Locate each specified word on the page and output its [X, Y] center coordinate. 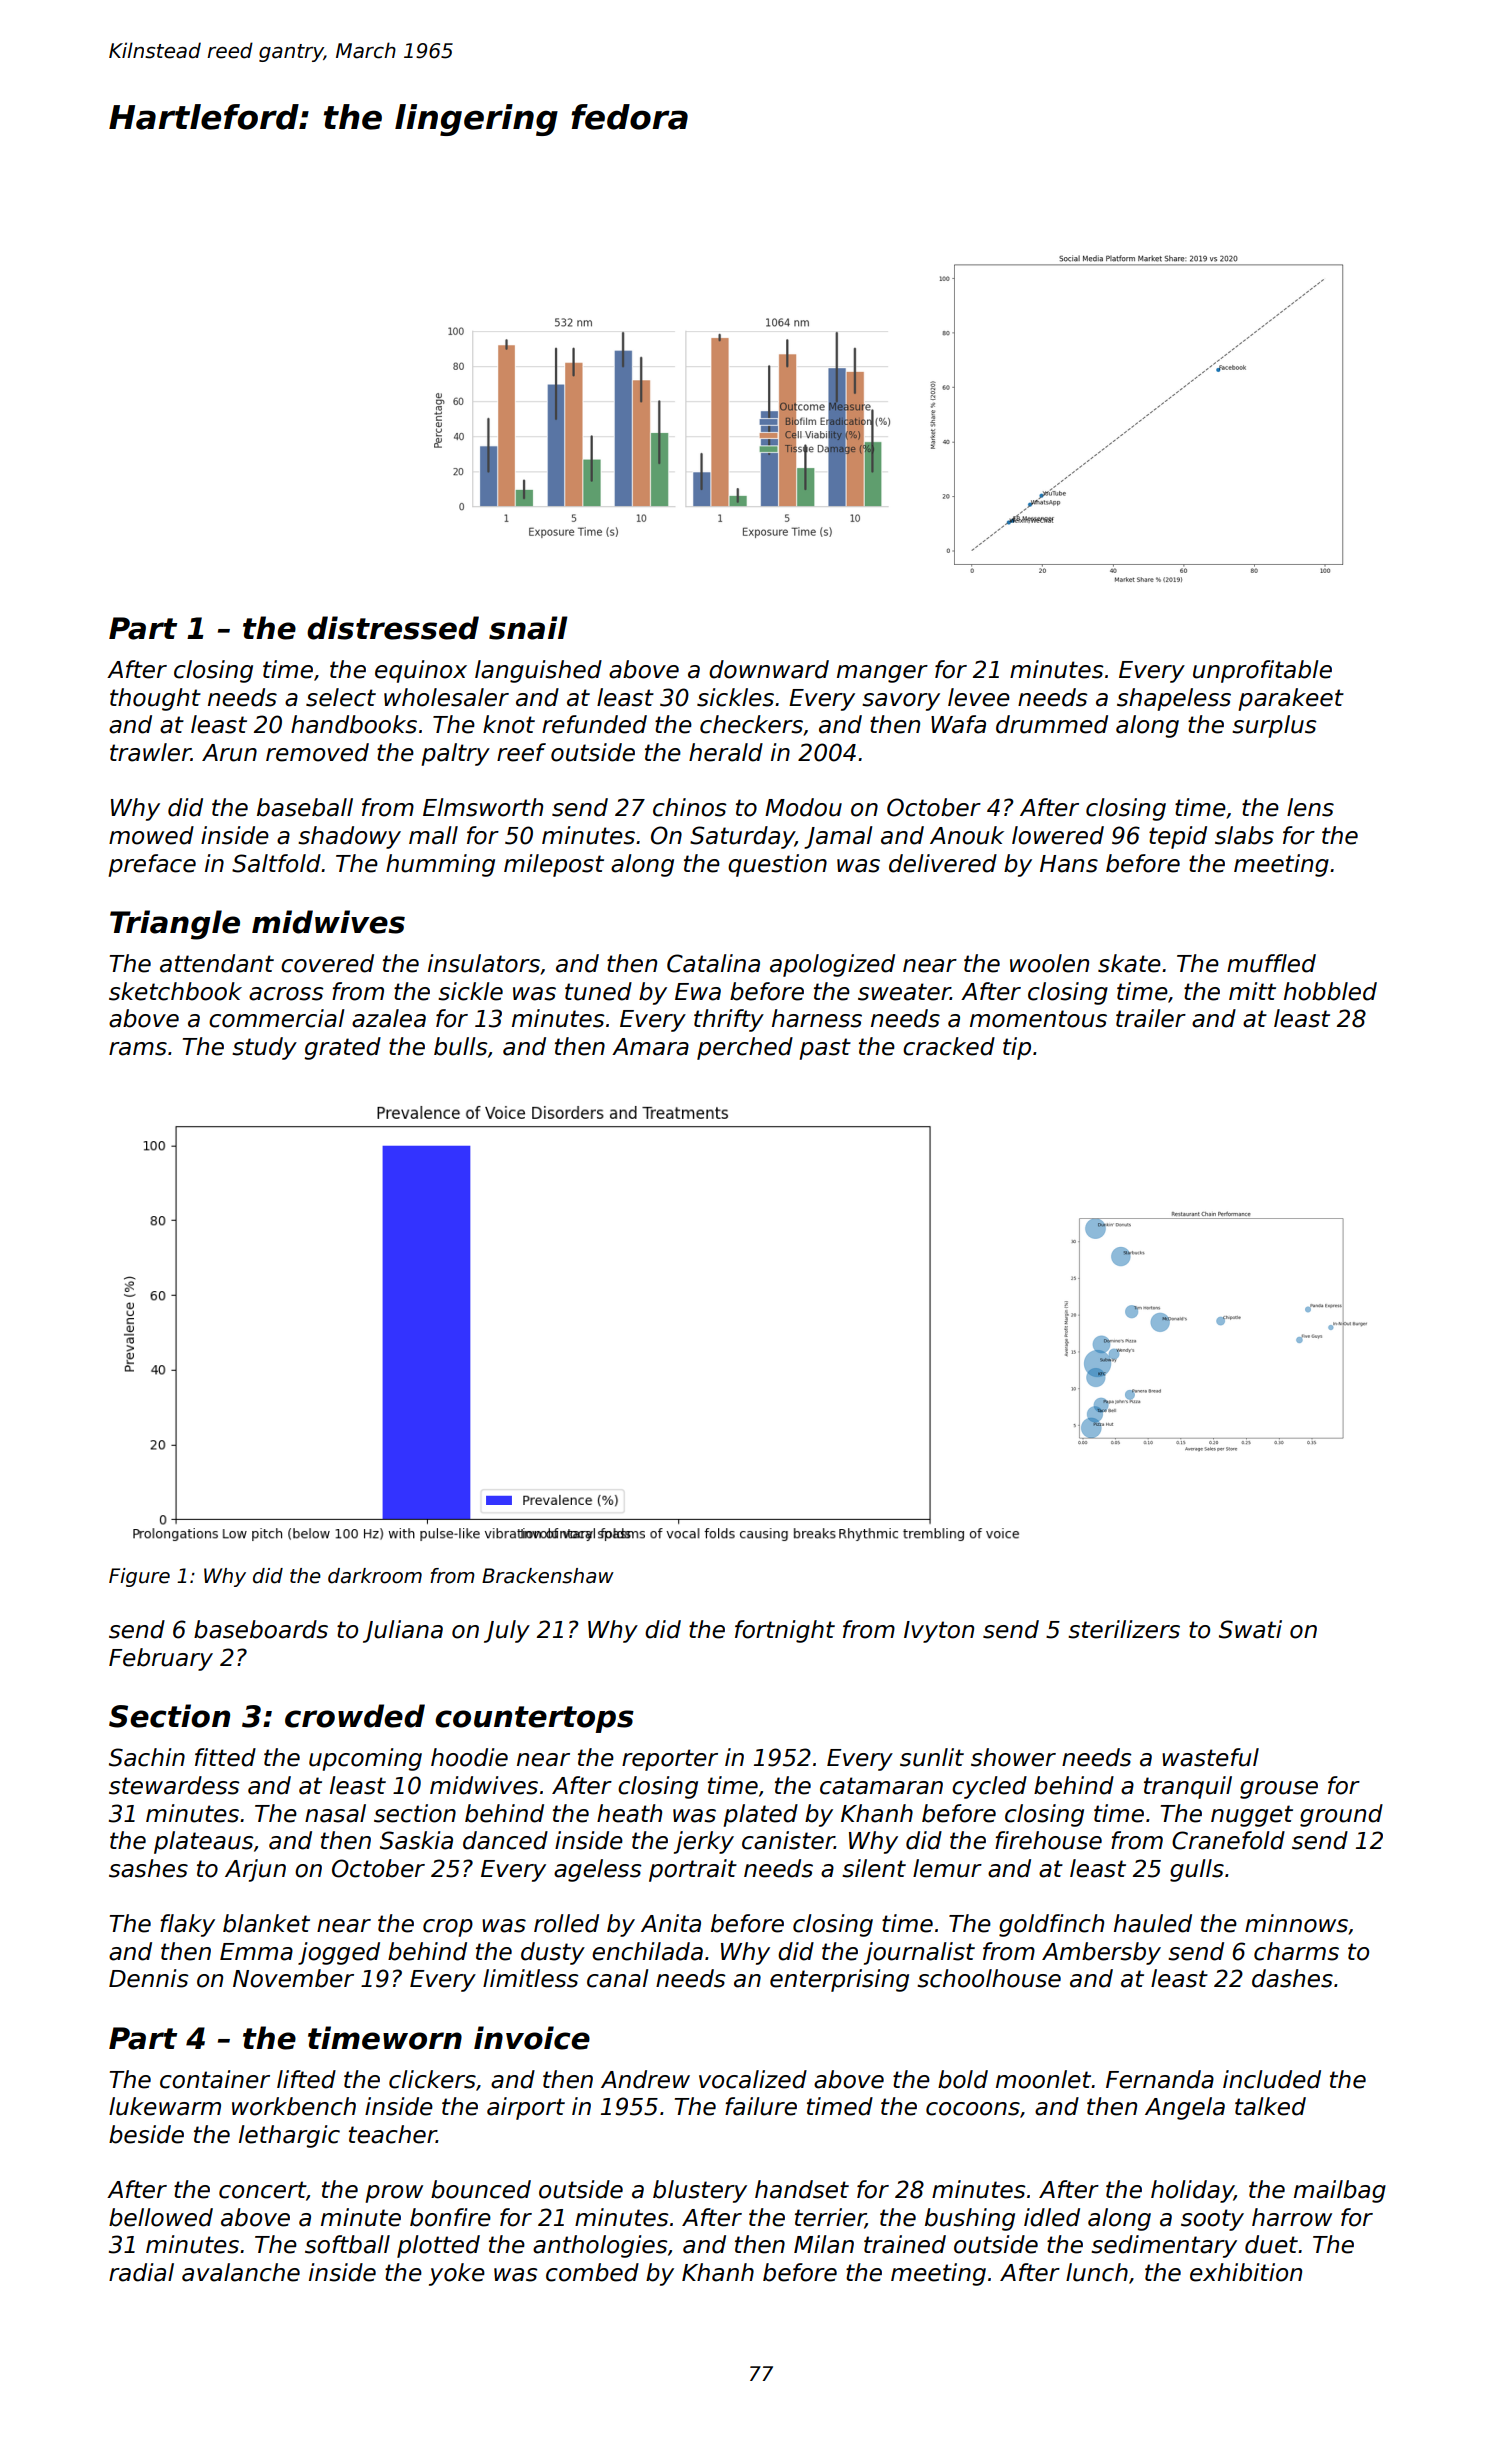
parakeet [1291, 699]
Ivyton [939, 1632]
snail [528, 628]
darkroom [375, 1576]
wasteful [1210, 1757]
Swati [1250, 1629]
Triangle [175, 925]
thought [155, 699]
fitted [225, 1757]
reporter [670, 1760]
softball [347, 2244]
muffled [1271, 963]
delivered [943, 863]
